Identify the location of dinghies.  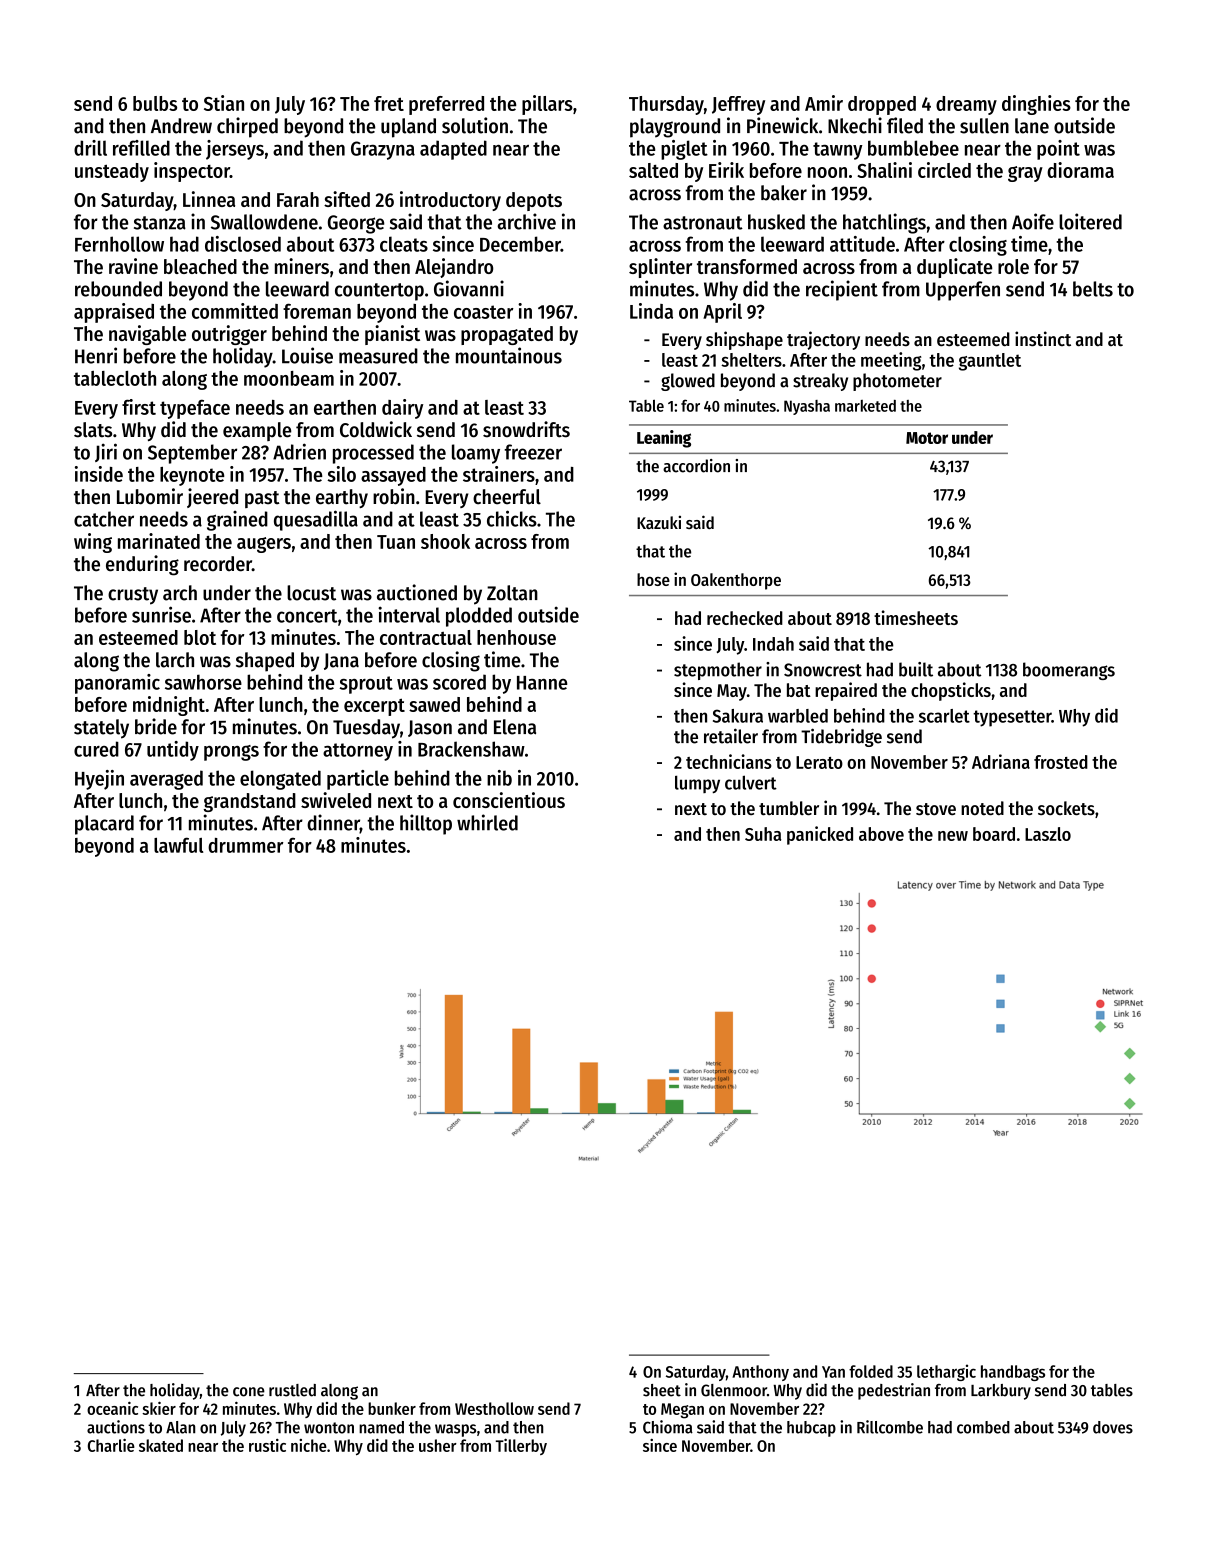
(1036, 105).
